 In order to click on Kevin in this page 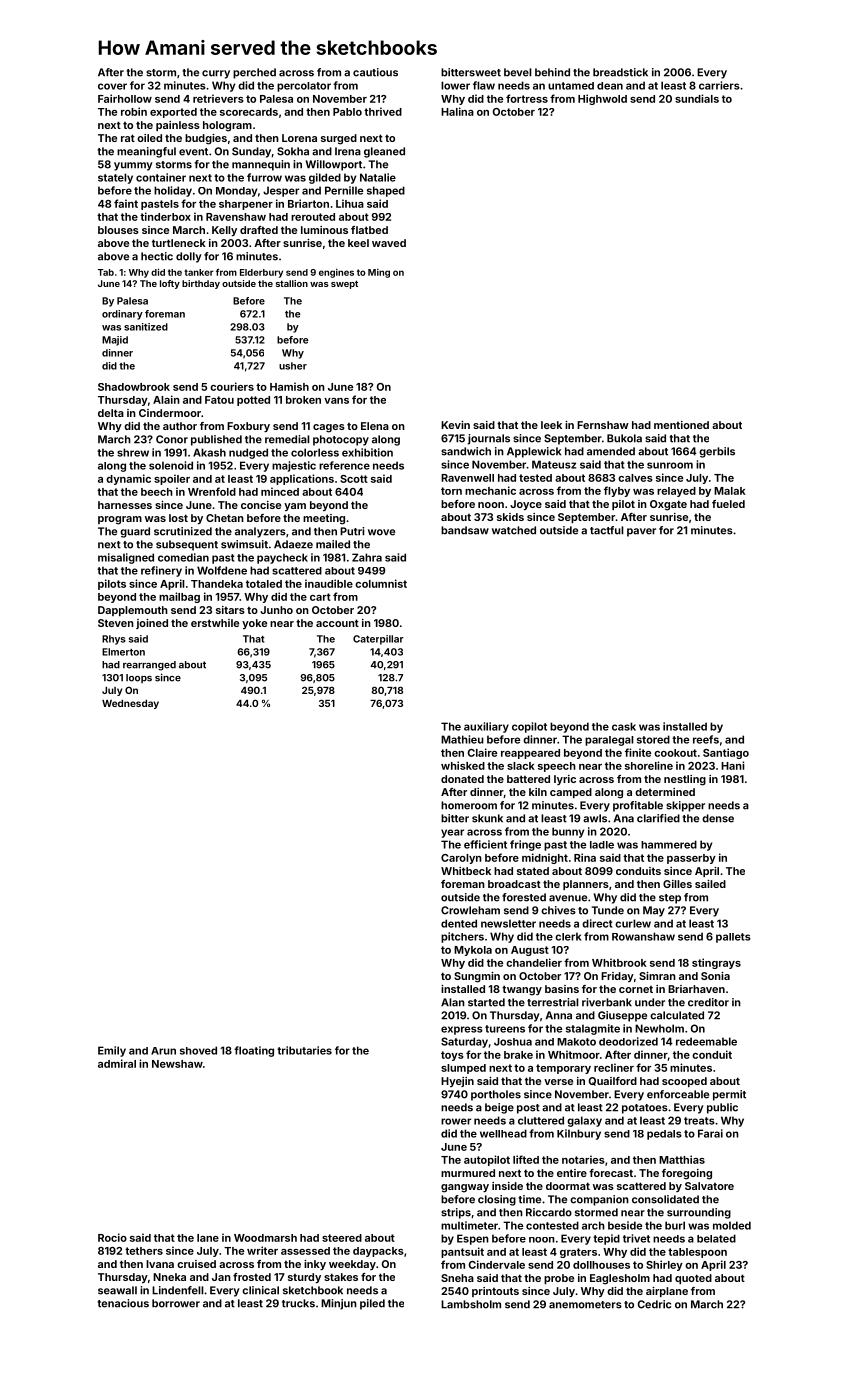, I will do `click(455, 425)`.
